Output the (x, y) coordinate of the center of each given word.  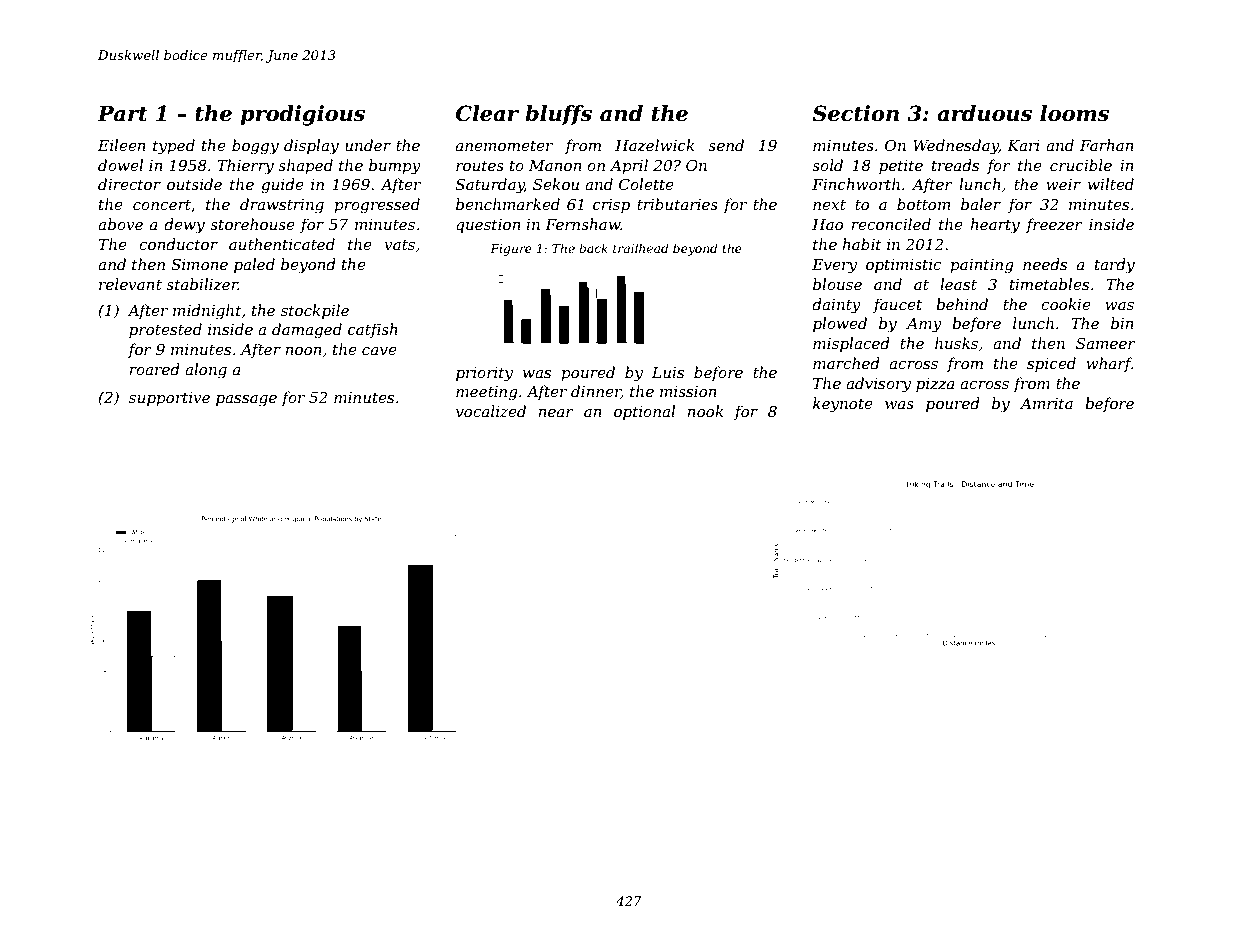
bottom (924, 204)
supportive (169, 399)
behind (962, 304)
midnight (207, 312)
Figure (511, 250)
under (368, 145)
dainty (836, 306)
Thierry (245, 167)
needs (1045, 264)
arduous (984, 113)
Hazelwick (655, 145)
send (726, 145)
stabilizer (202, 284)
